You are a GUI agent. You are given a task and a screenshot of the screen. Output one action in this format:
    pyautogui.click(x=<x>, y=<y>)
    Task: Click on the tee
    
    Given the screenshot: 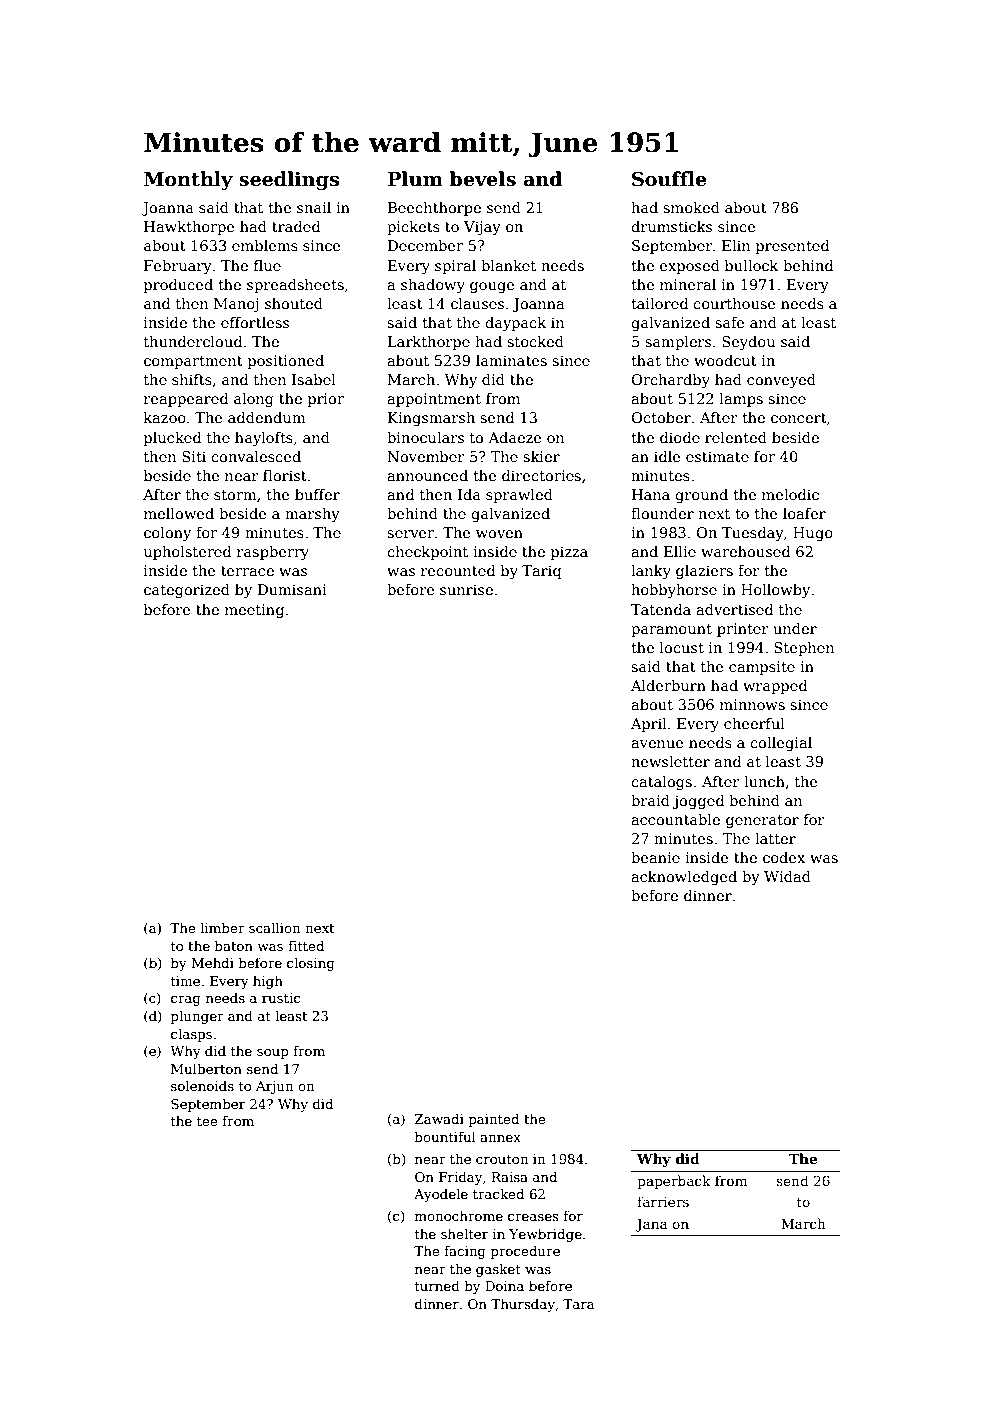 What is the action you would take?
    pyautogui.click(x=207, y=1121)
